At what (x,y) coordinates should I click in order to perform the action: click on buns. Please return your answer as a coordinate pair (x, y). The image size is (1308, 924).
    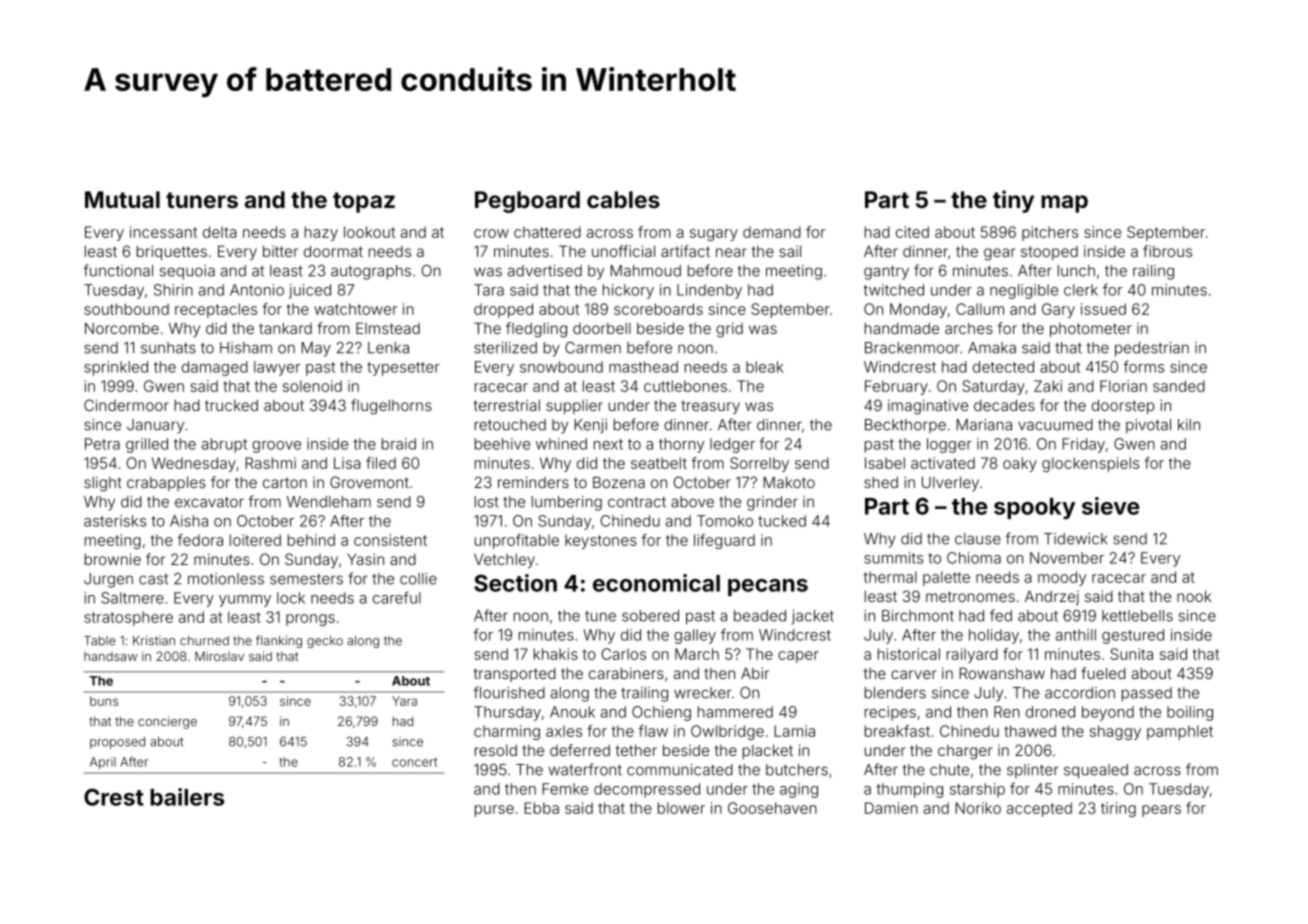
    Looking at the image, I should click on (104, 701).
